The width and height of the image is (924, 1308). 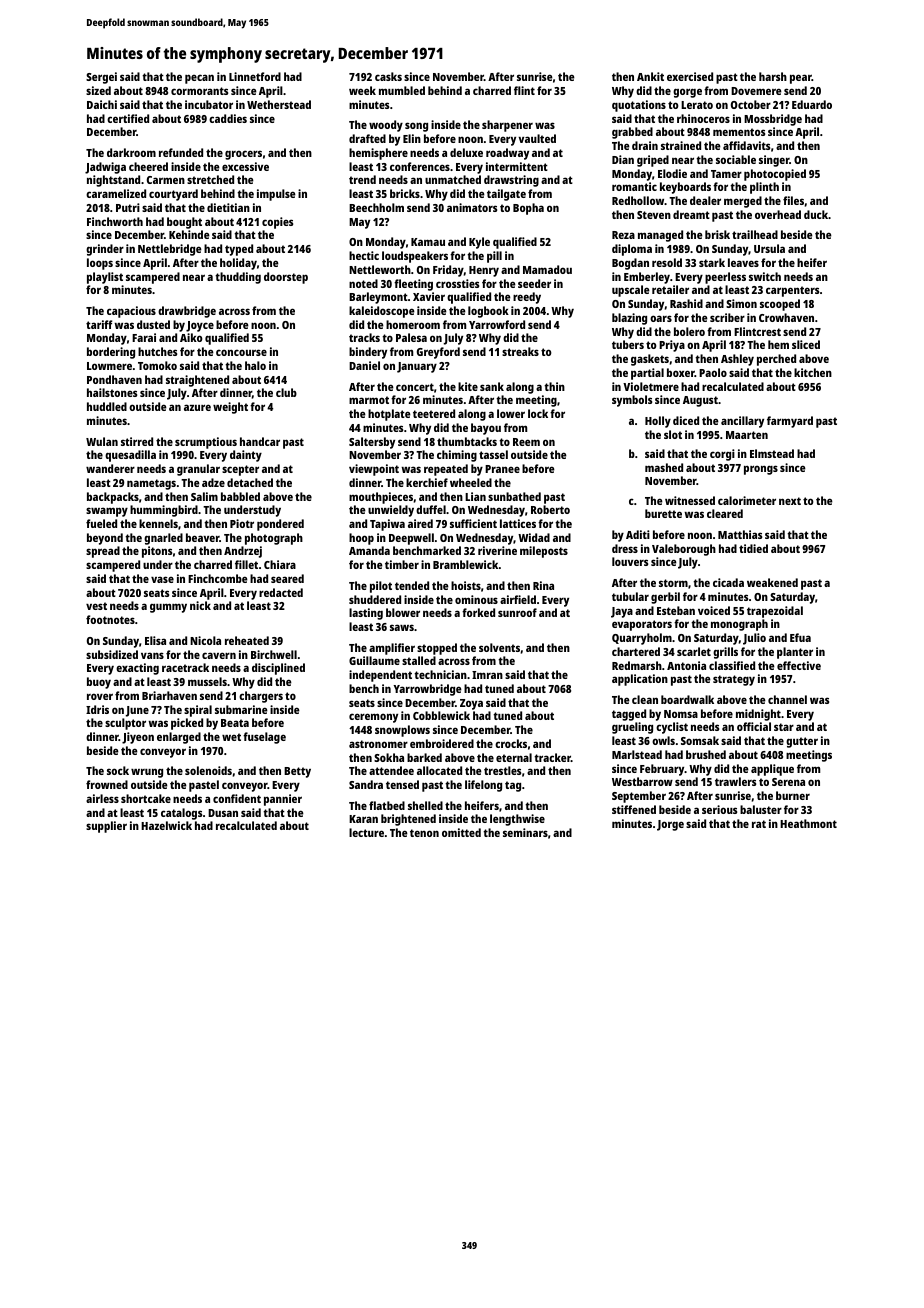 What do you see at coordinates (686, 665) in the image?
I see `Antonia` at bounding box center [686, 665].
